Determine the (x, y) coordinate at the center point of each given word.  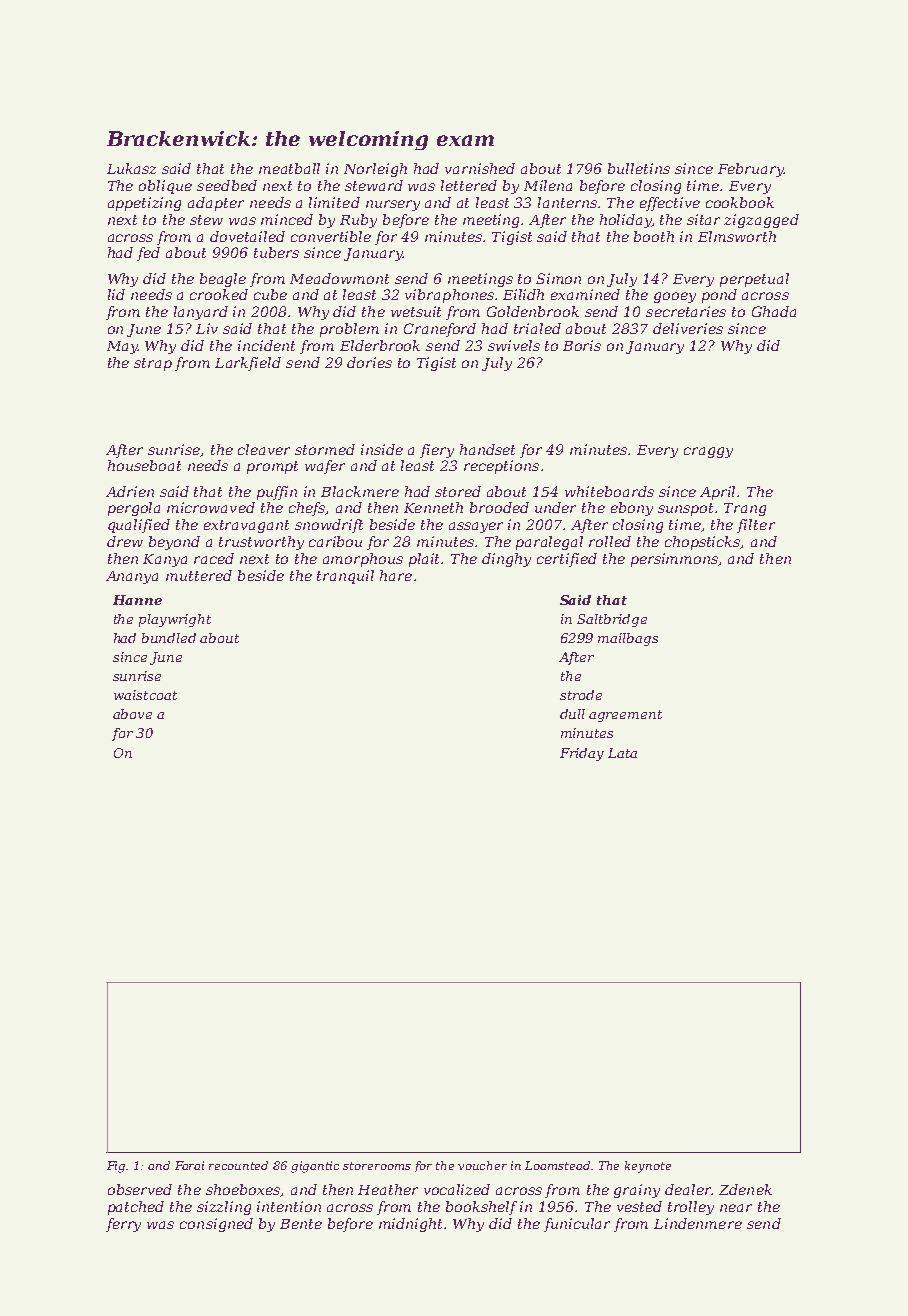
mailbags (628, 639)
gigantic (315, 1167)
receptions (501, 467)
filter (756, 526)
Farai (189, 1165)
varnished (480, 168)
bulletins (639, 168)
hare (396, 575)
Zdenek (745, 1189)
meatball (289, 168)
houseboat (144, 465)
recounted (238, 1165)
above (132, 714)
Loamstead (558, 1165)
